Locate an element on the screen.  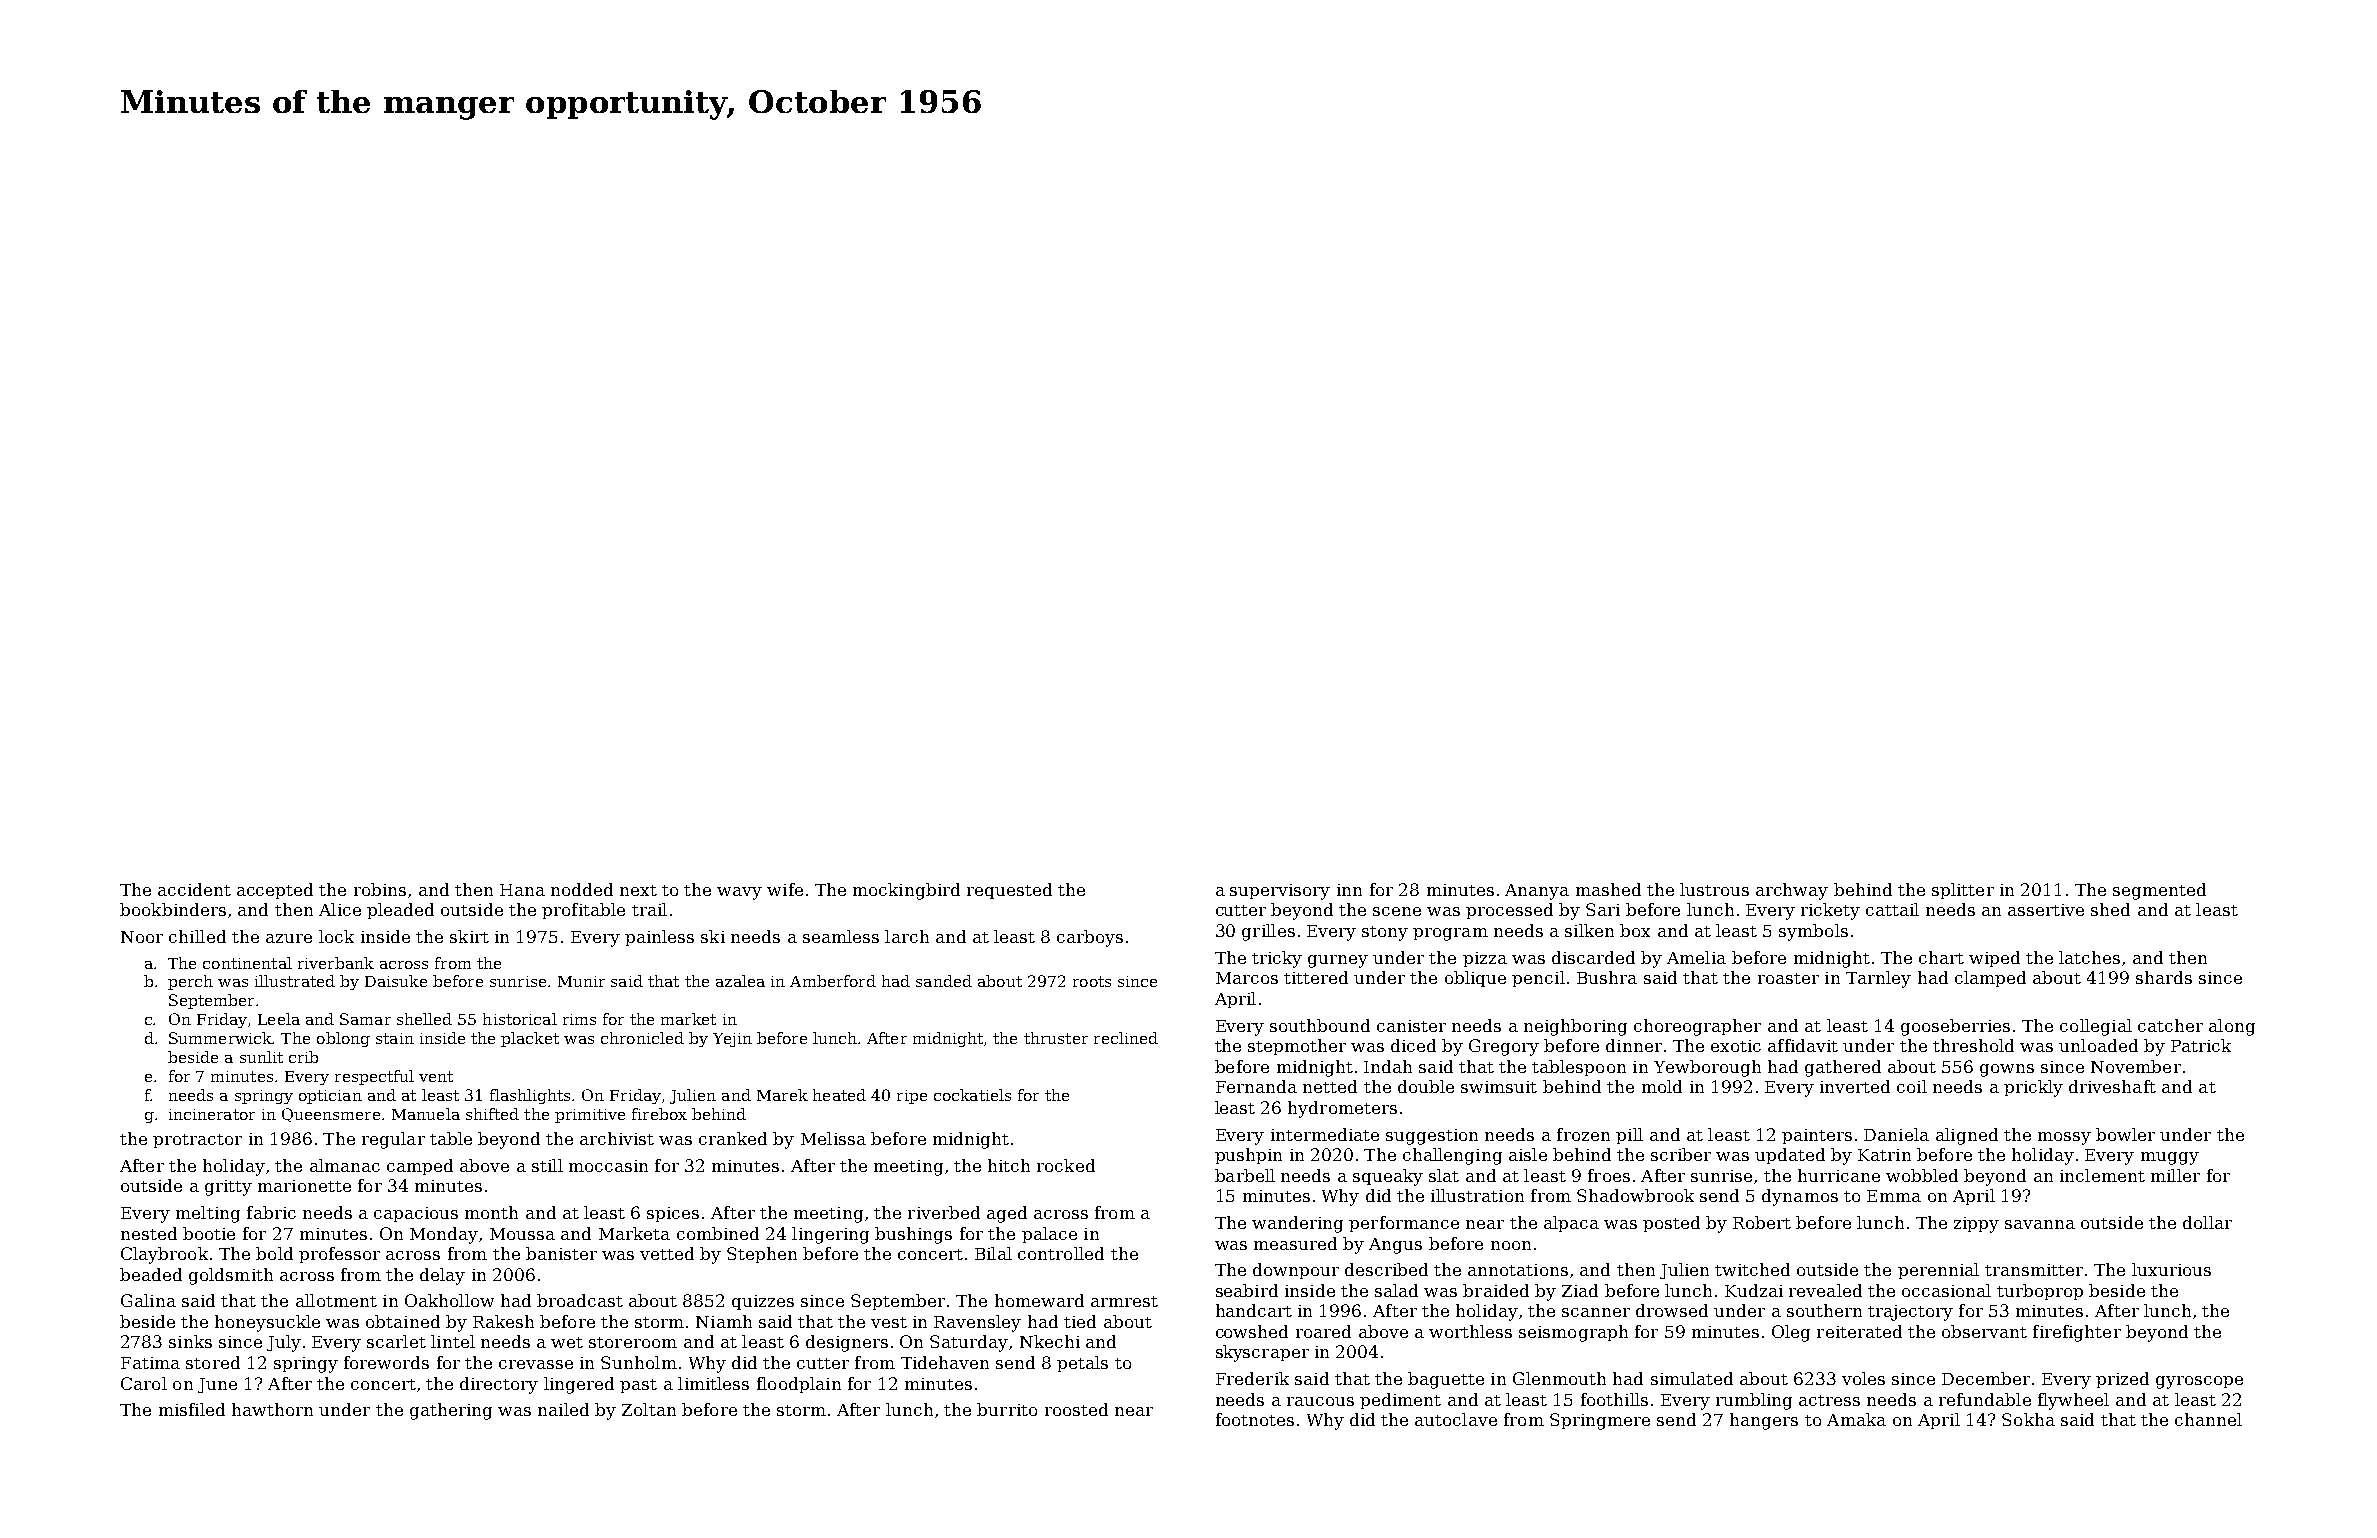
roared is located at coordinates (1323, 1331).
